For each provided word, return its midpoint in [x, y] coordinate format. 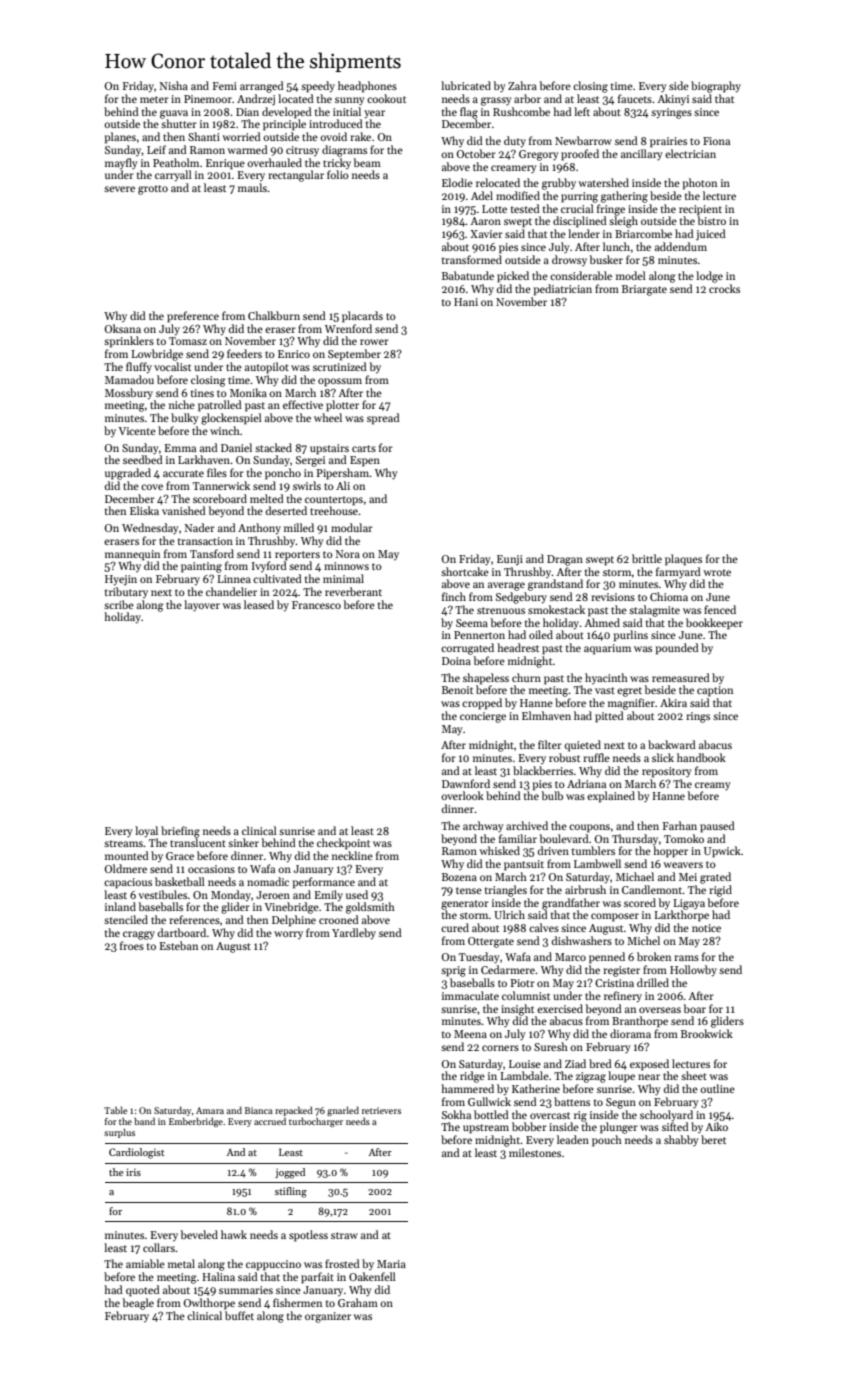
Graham [358, 1302]
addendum [681, 246]
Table [115, 1110]
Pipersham [342, 474]
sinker [243, 842]
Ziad [575, 1063]
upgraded [128, 474]
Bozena [459, 877]
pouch [607, 1141]
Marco [570, 957]
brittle [647, 558]
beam [367, 162]
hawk [234, 1234]
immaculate [470, 995]
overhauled [274, 162]
